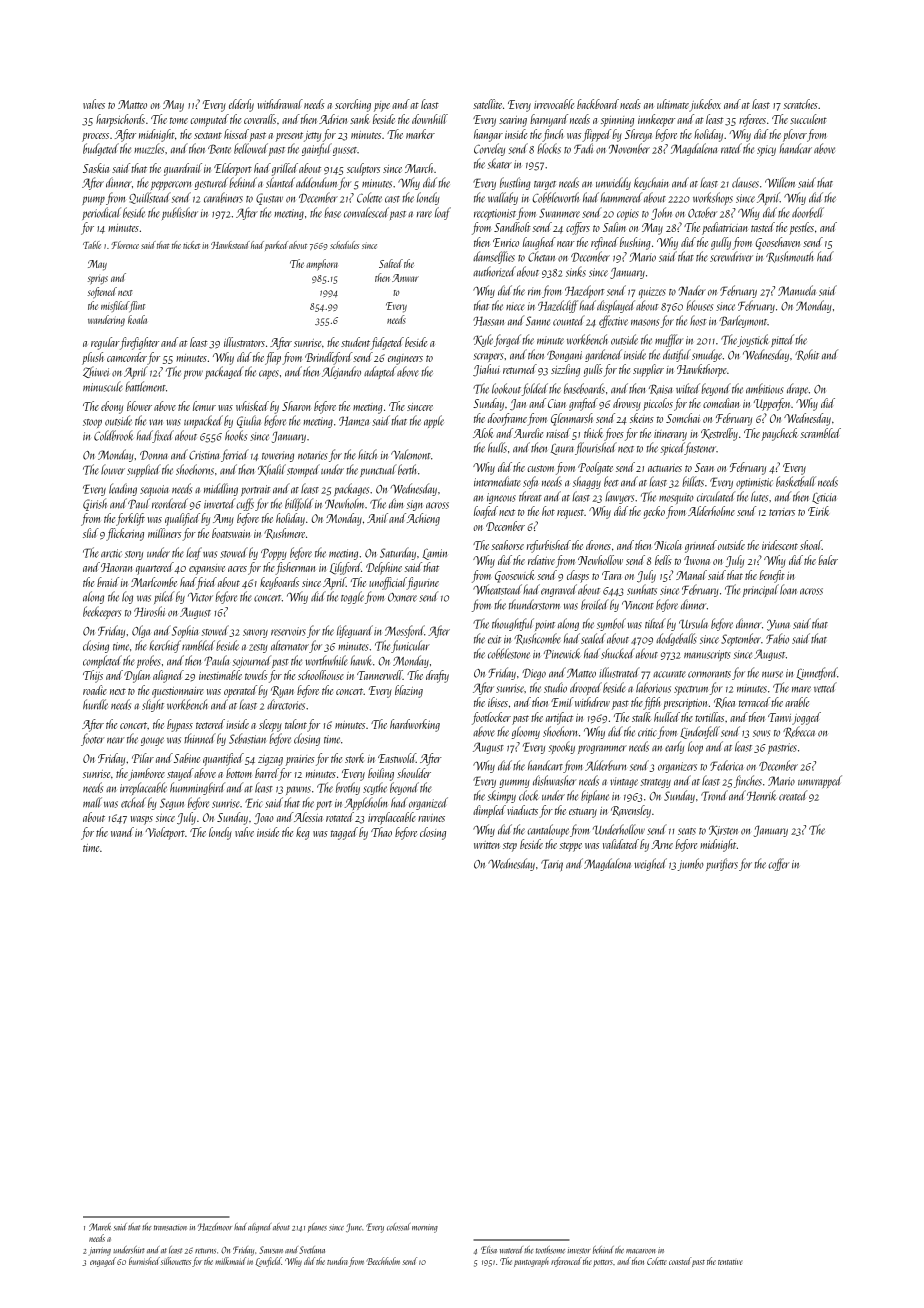  Describe the element at coordinates (793, 795) in the screenshot. I see `created` at that location.
